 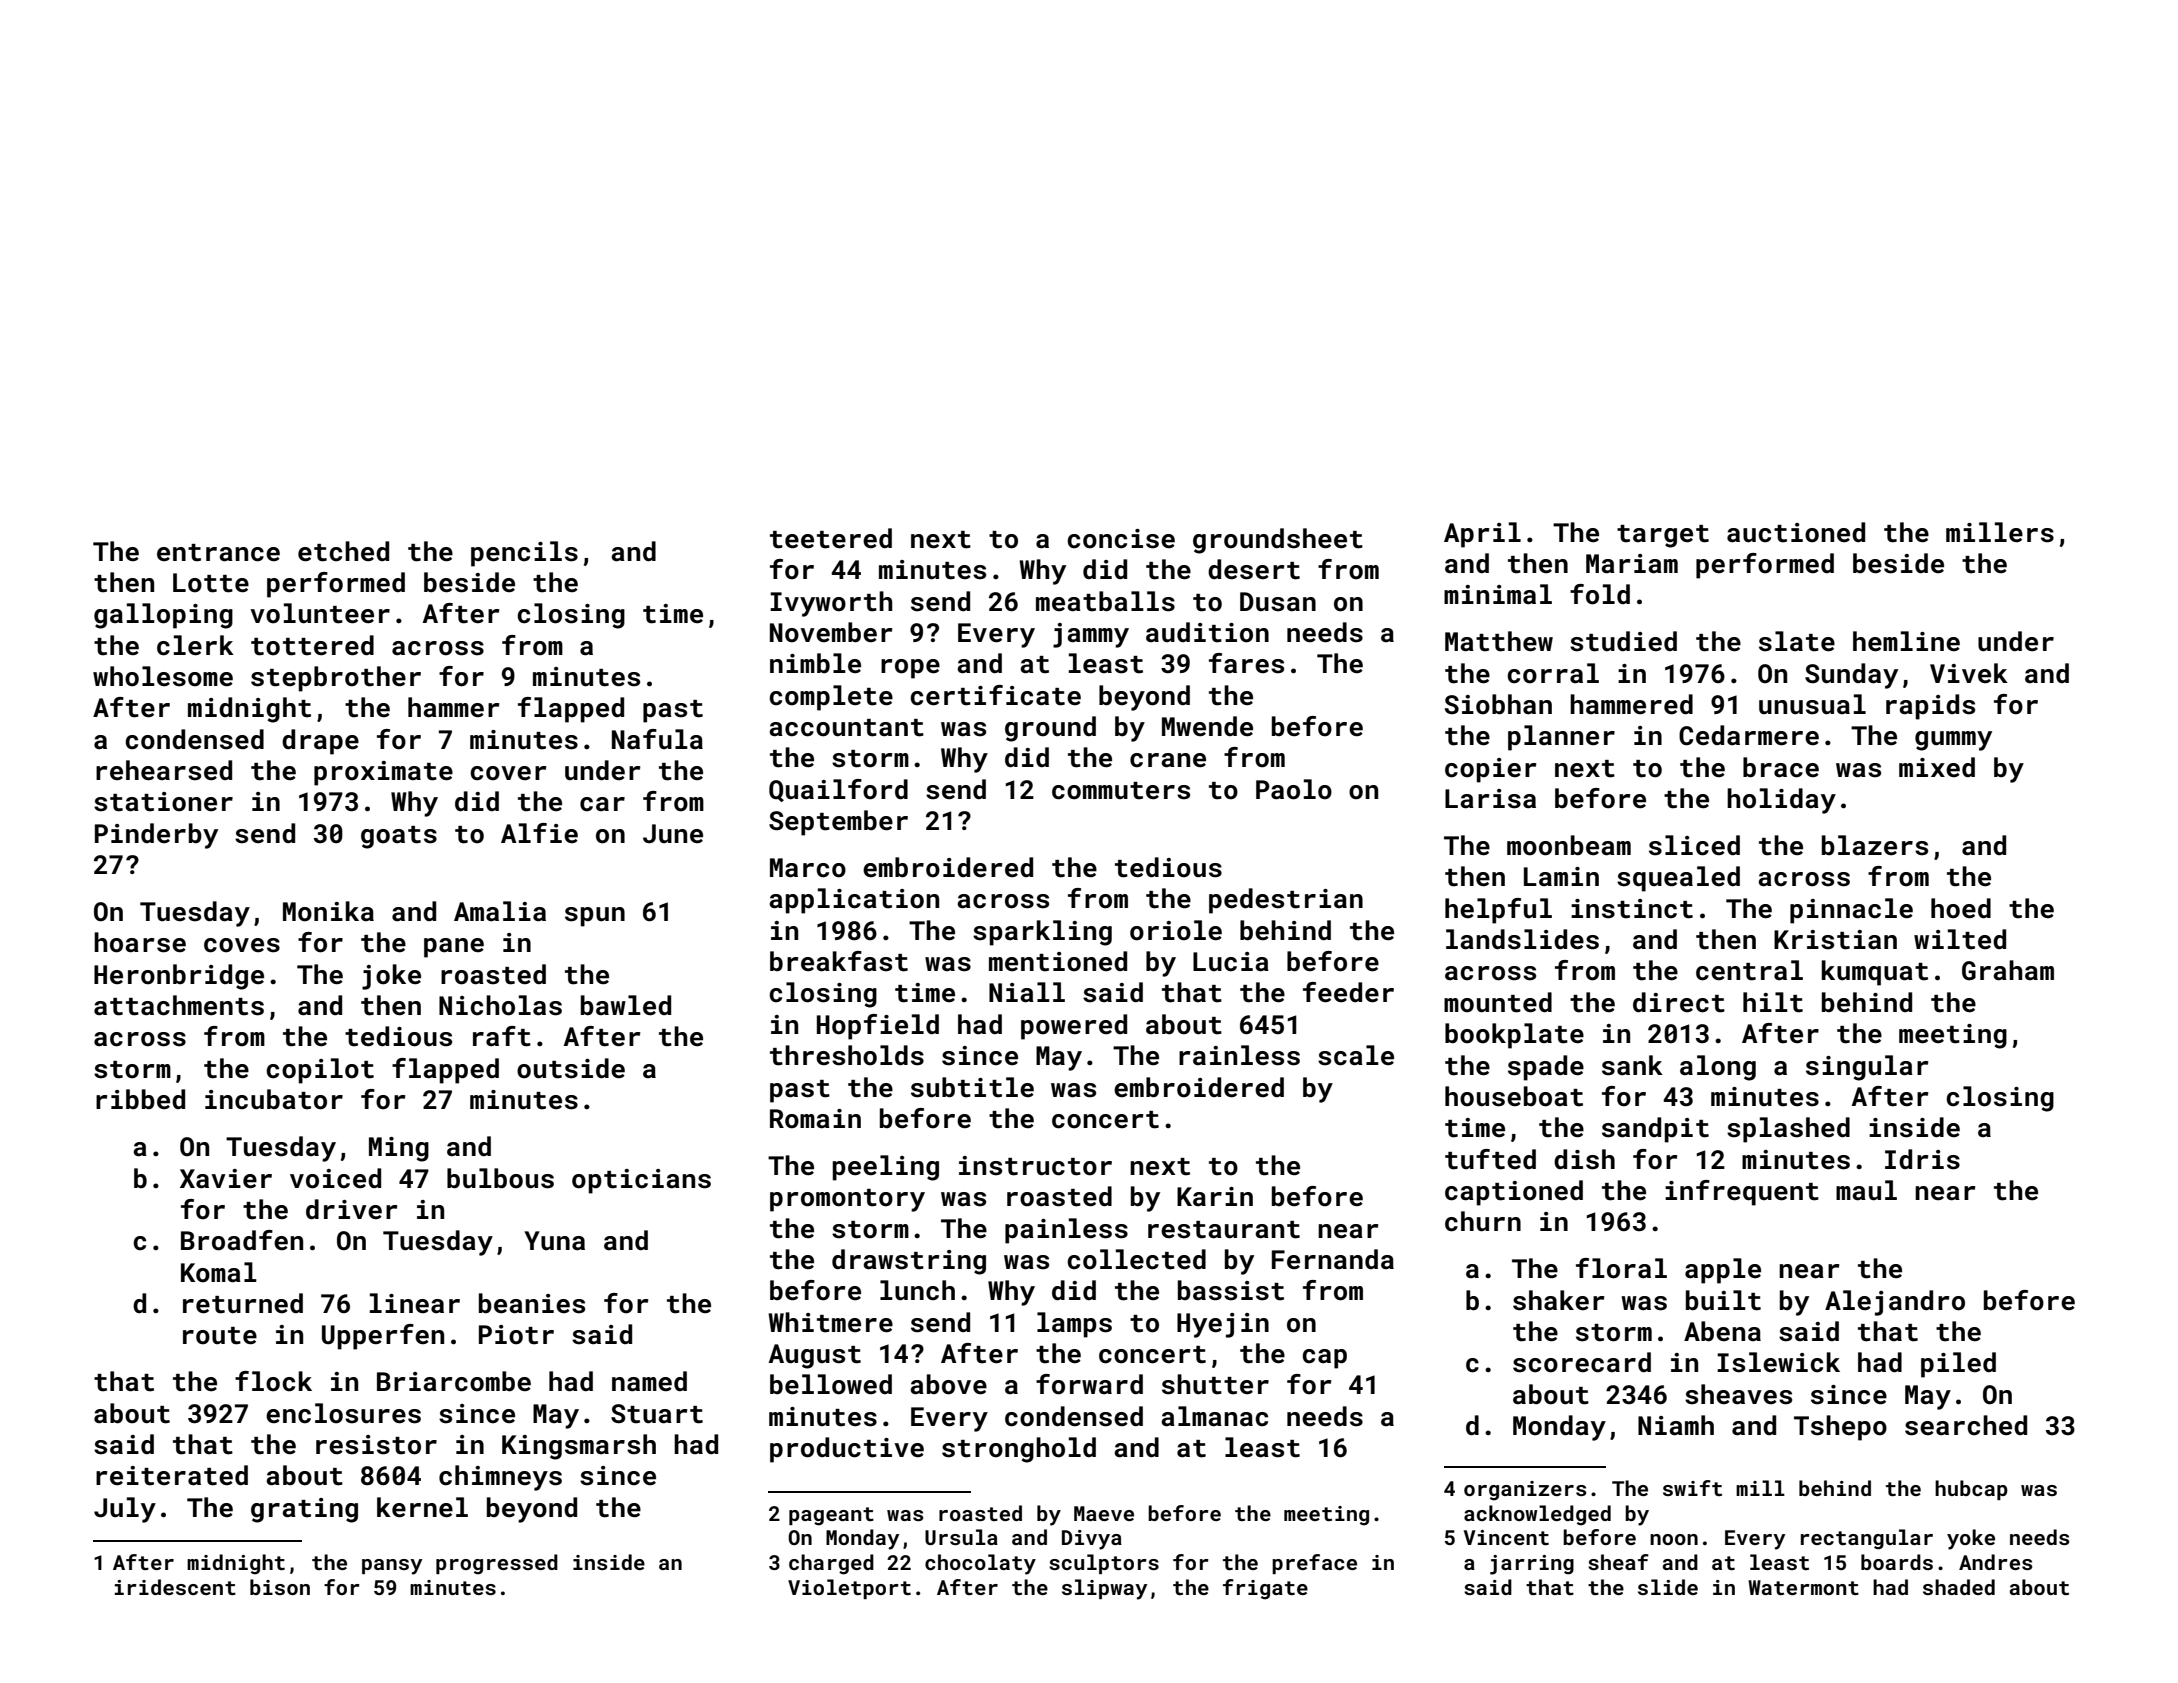 What do you see at coordinates (1223, 1325) in the image?
I see `Hyejin` at bounding box center [1223, 1325].
